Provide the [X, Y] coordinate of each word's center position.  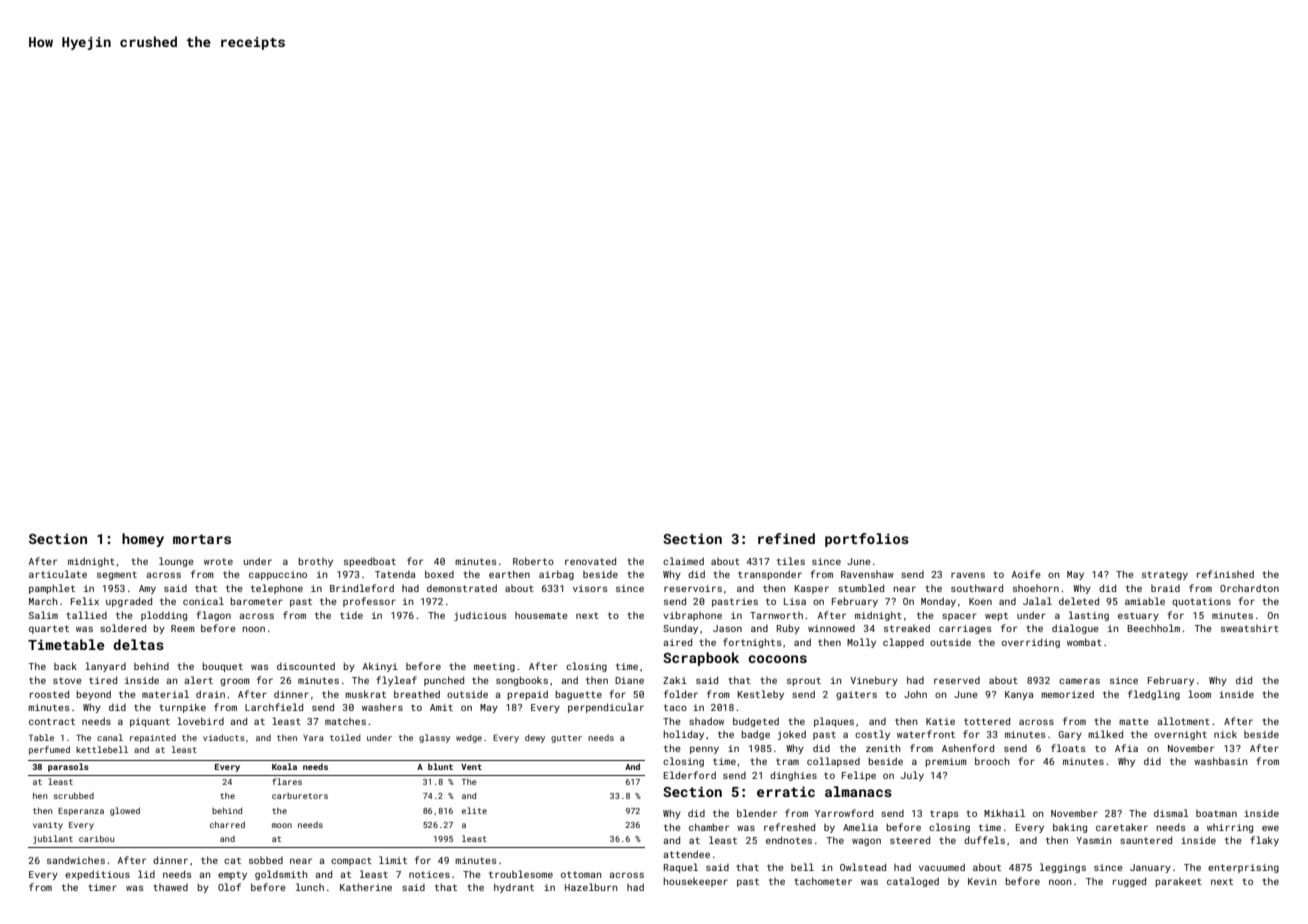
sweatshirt [1250, 628]
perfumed [49, 750]
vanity [48, 826]
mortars [202, 539]
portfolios [867, 540]
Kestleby [760, 695]
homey [143, 540]
